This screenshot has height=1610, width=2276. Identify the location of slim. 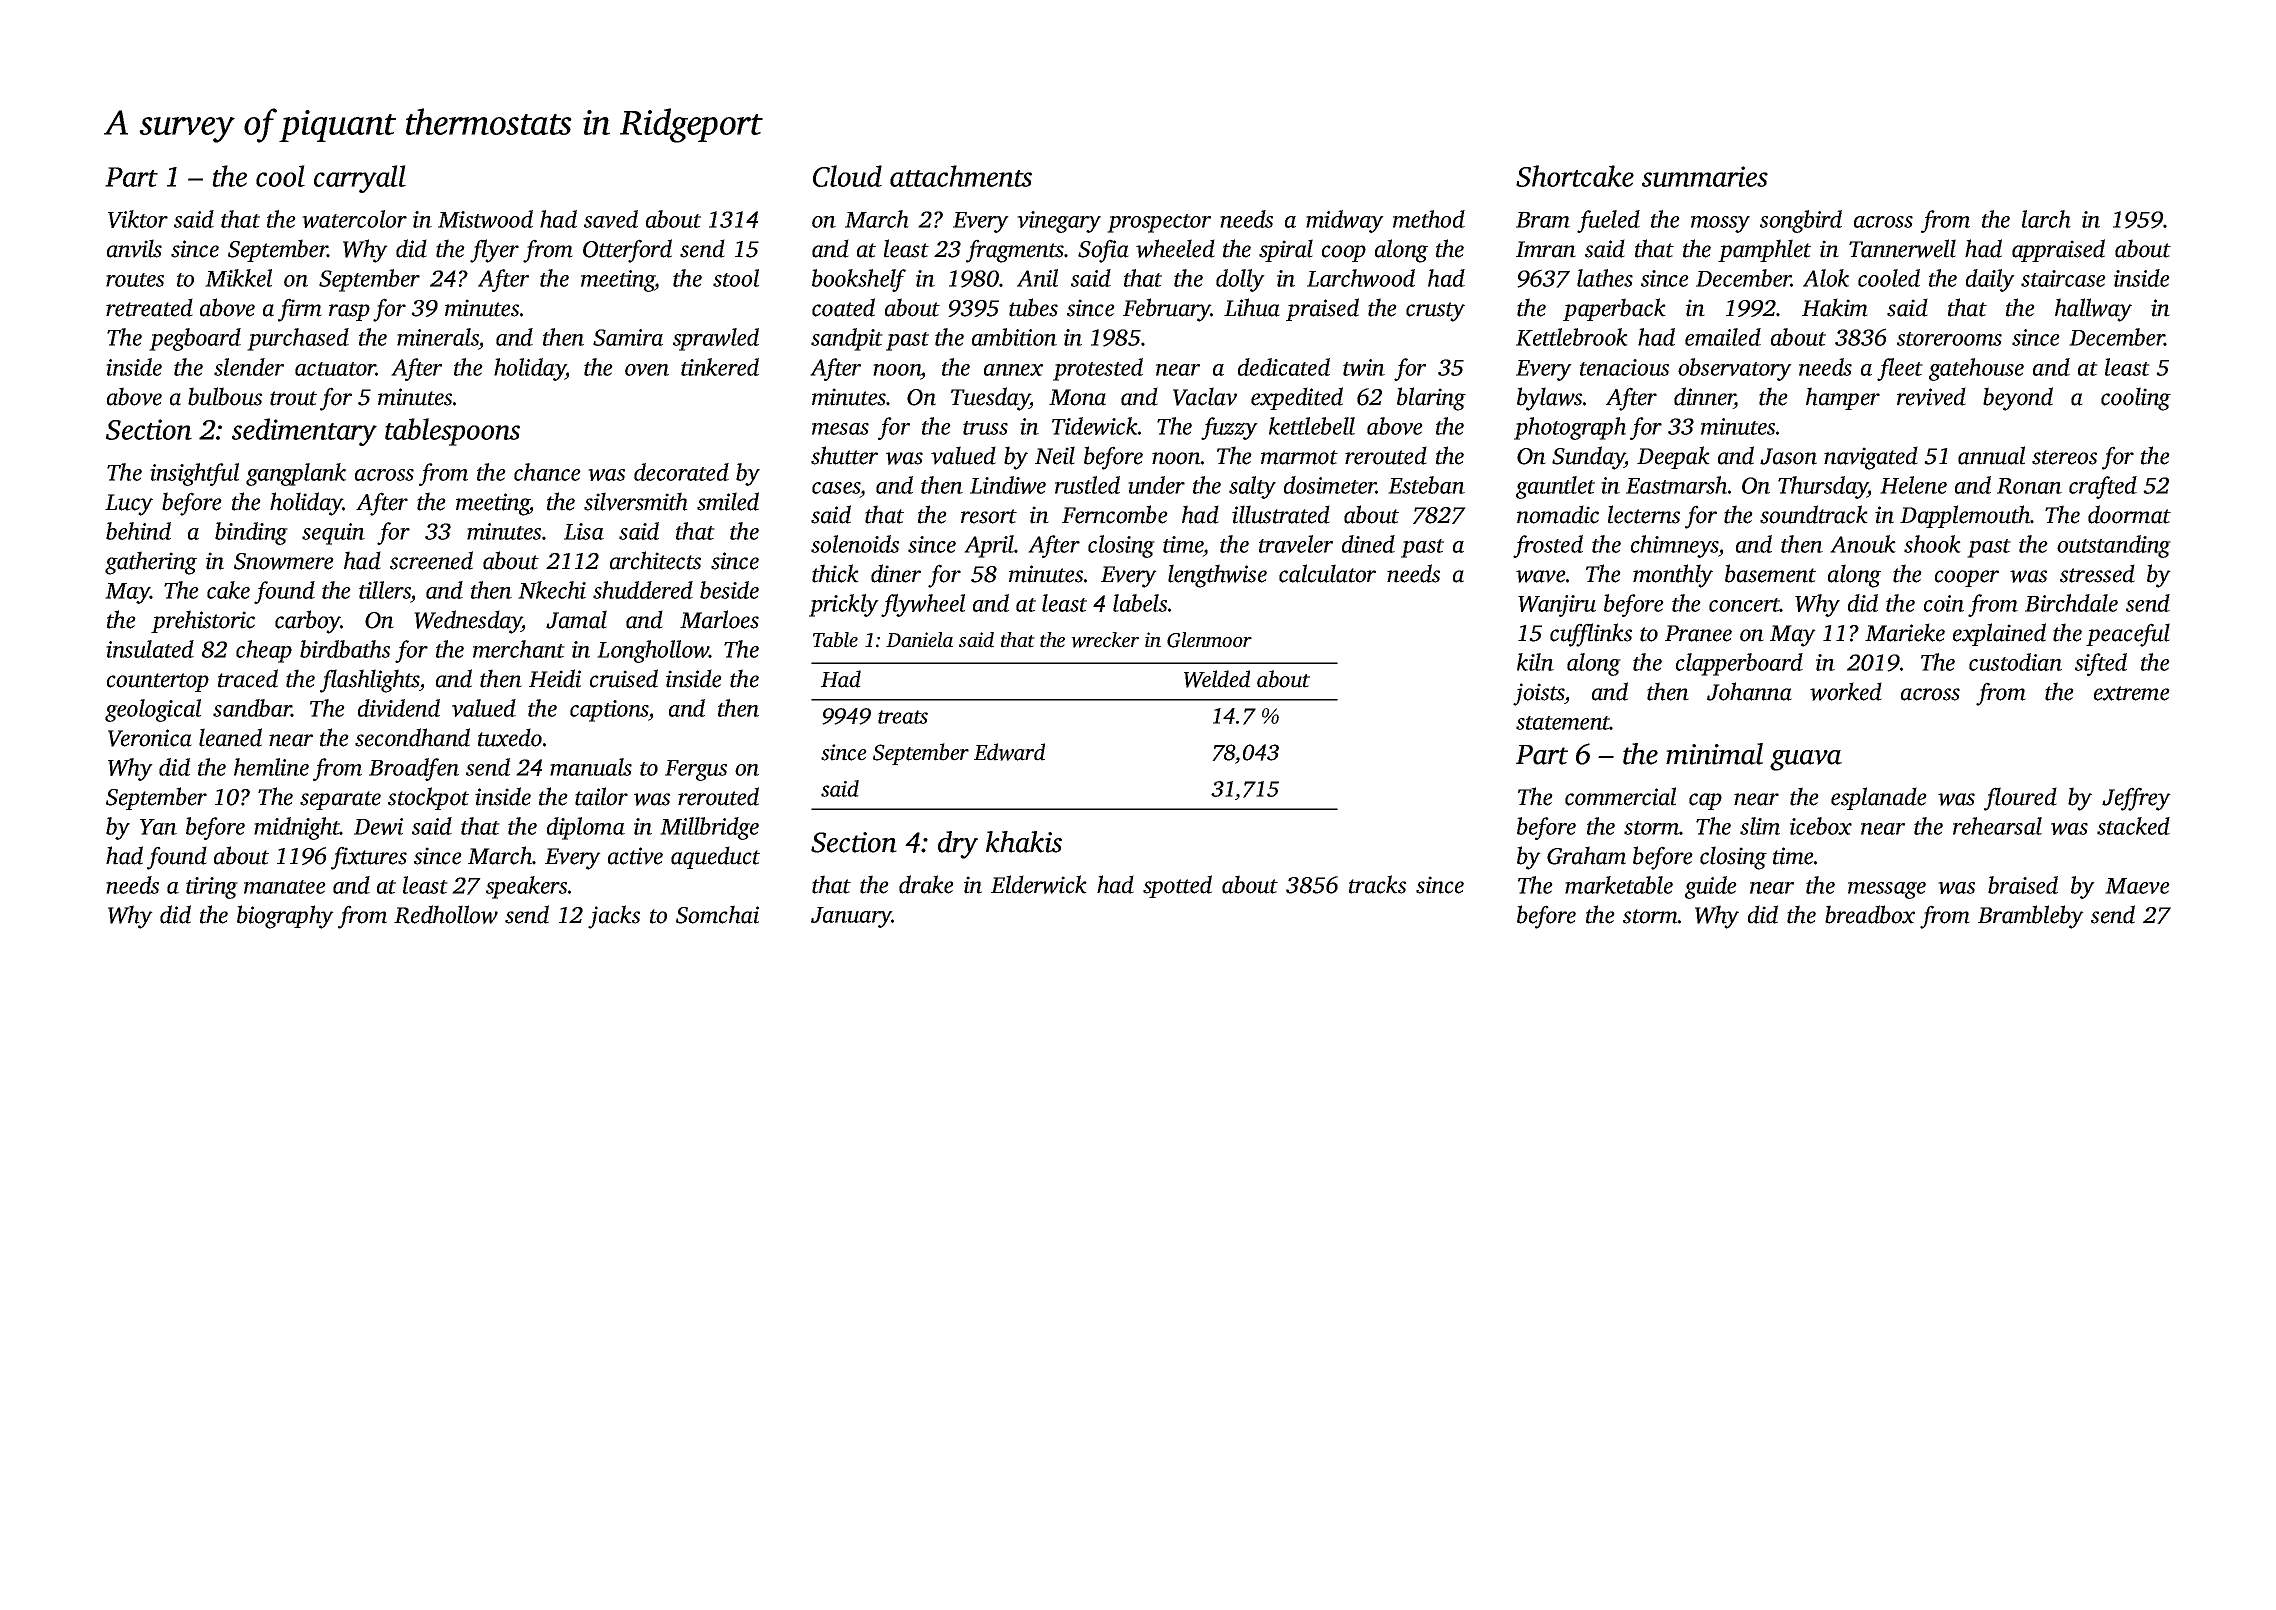
(1760, 826).
